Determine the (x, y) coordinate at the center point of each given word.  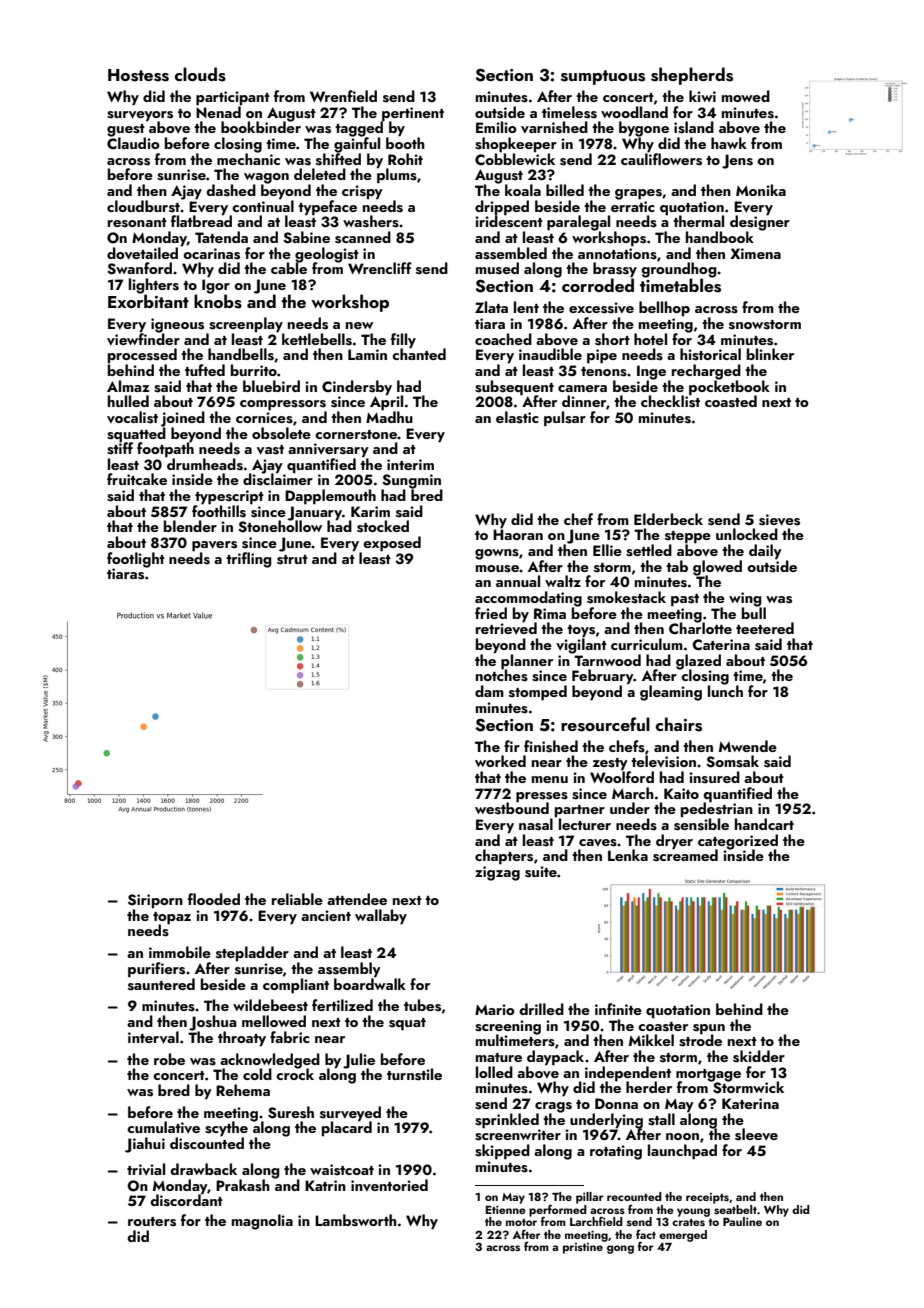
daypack (555, 1058)
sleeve (756, 1134)
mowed (746, 96)
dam (489, 691)
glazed (698, 661)
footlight (136, 560)
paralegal (578, 223)
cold (257, 1074)
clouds (200, 74)
